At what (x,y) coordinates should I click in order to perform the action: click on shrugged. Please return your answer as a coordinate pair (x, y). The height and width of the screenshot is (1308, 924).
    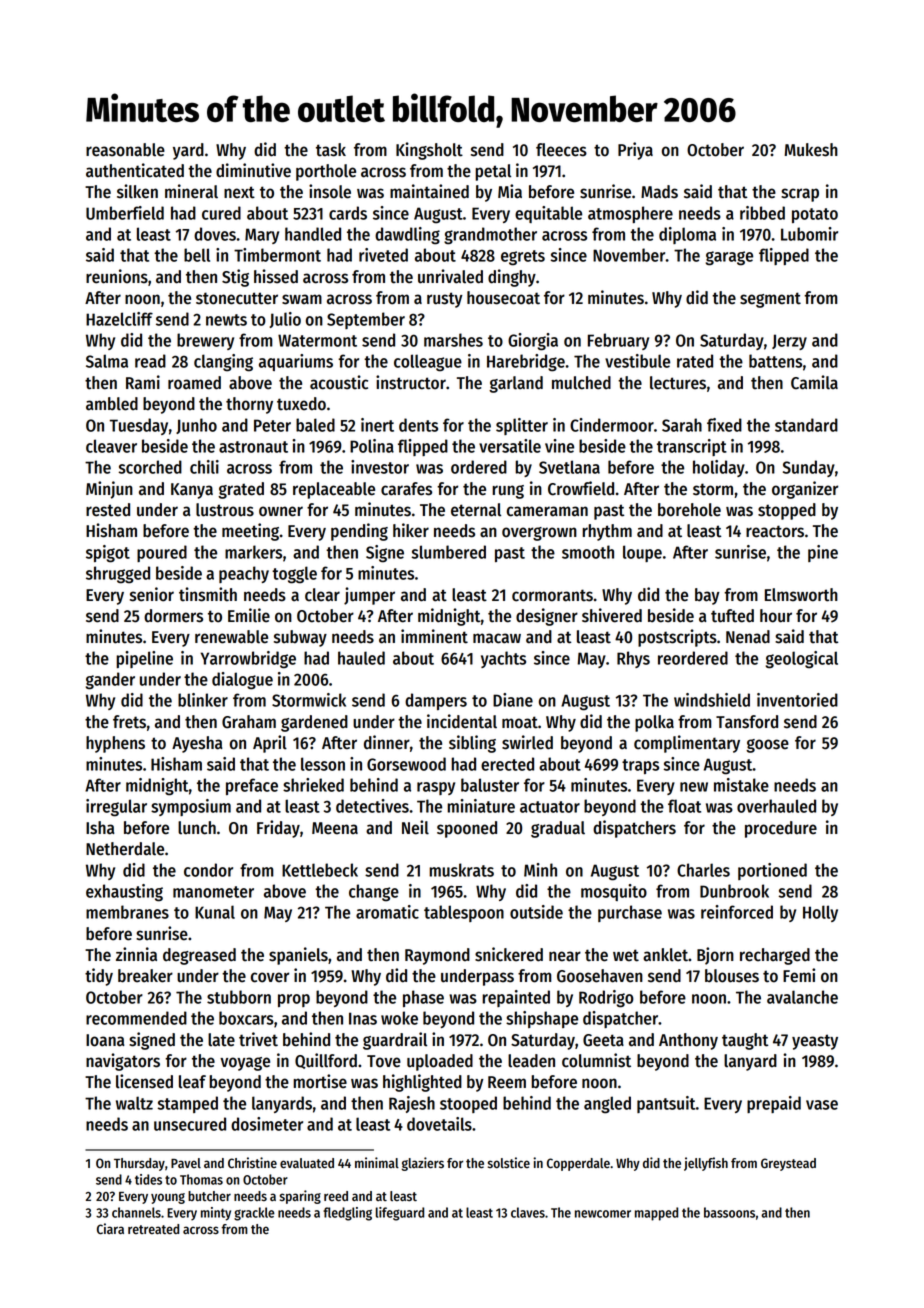
    Looking at the image, I should click on (118, 575).
